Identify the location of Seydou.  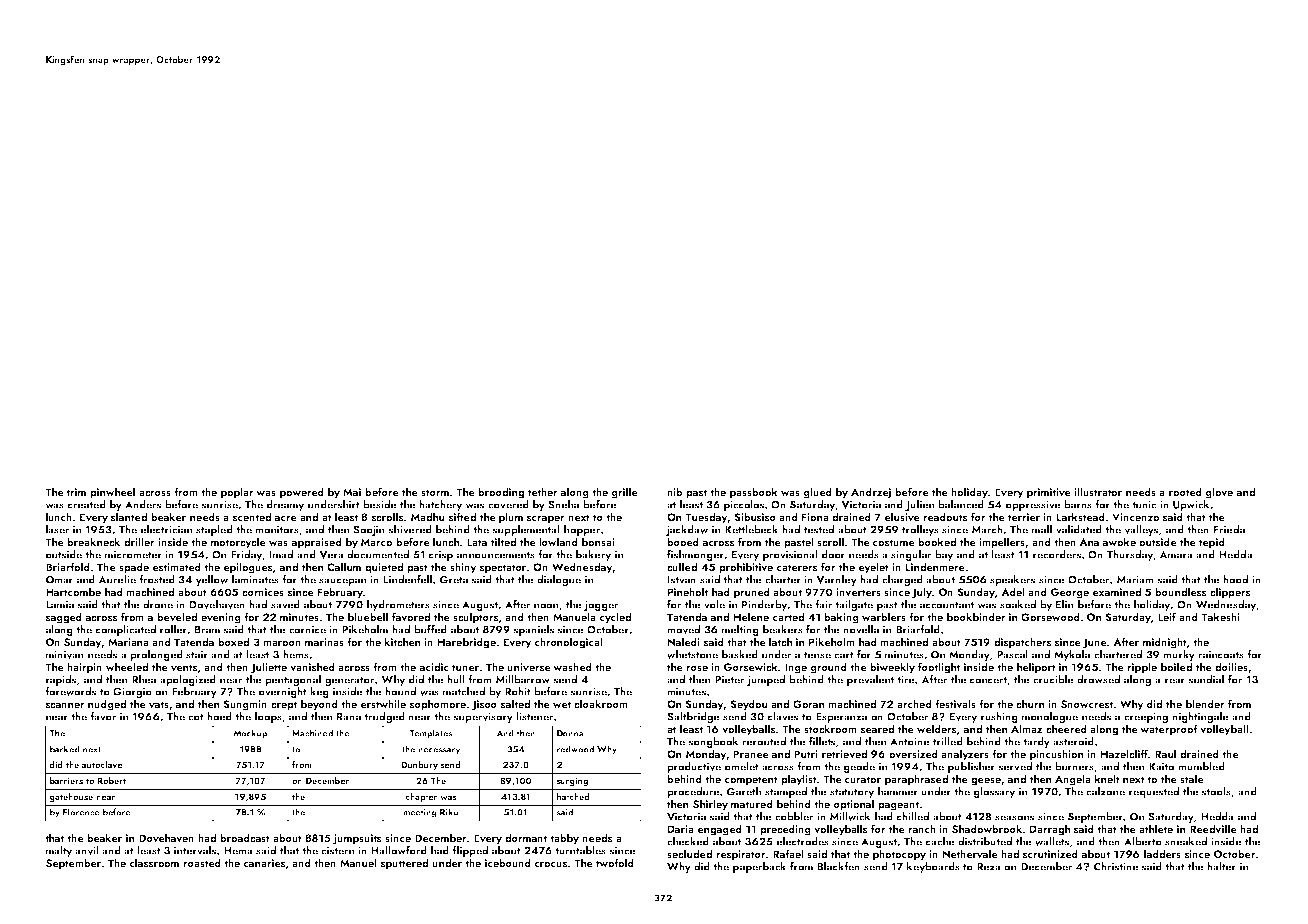
(748, 705).
